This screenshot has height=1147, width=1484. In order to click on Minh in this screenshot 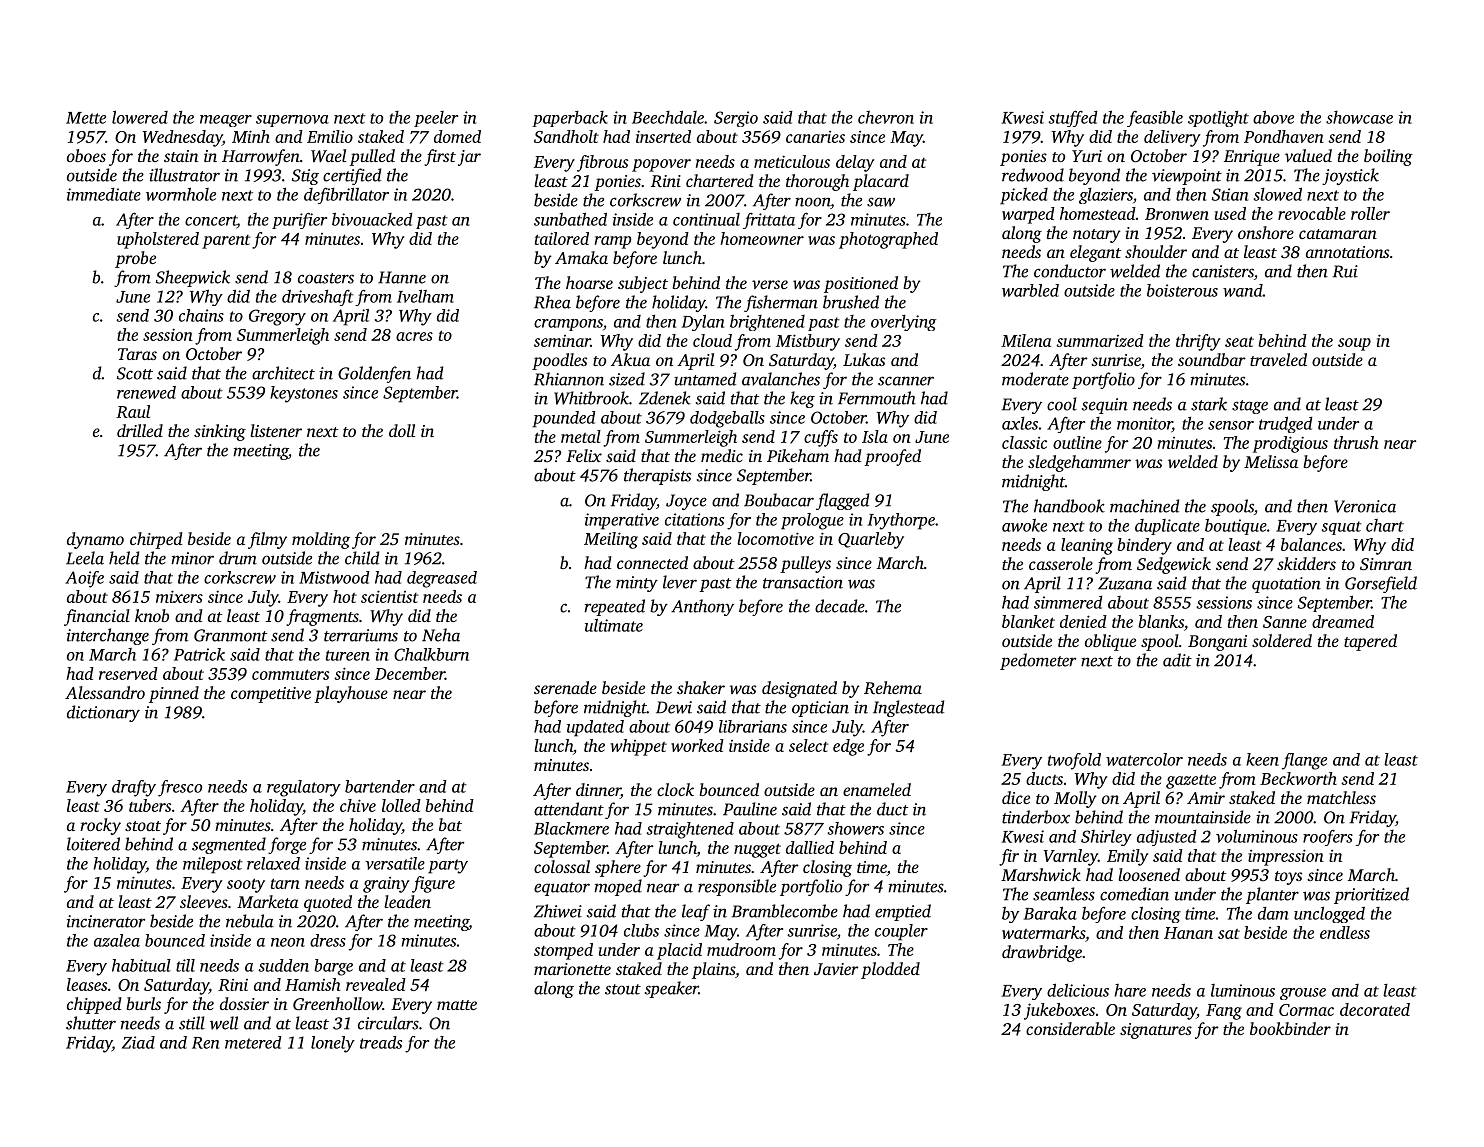, I will do `click(251, 136)`.
